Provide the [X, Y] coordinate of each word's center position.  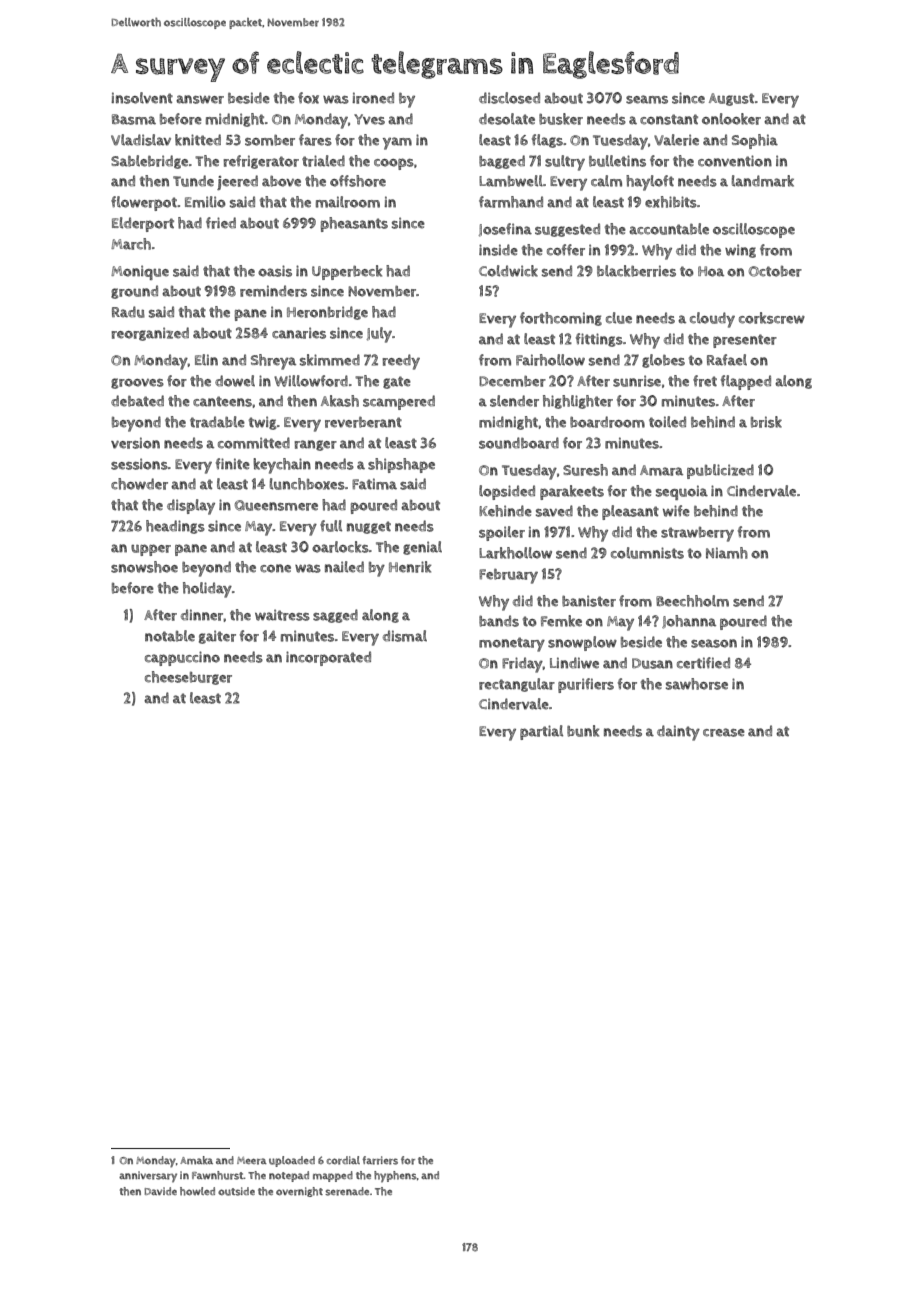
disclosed [509, 98]
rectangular [517, 685]
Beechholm [692, 601]
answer [200, 99]
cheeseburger [188, 678]
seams [647, 99]
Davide [160, 1191]
